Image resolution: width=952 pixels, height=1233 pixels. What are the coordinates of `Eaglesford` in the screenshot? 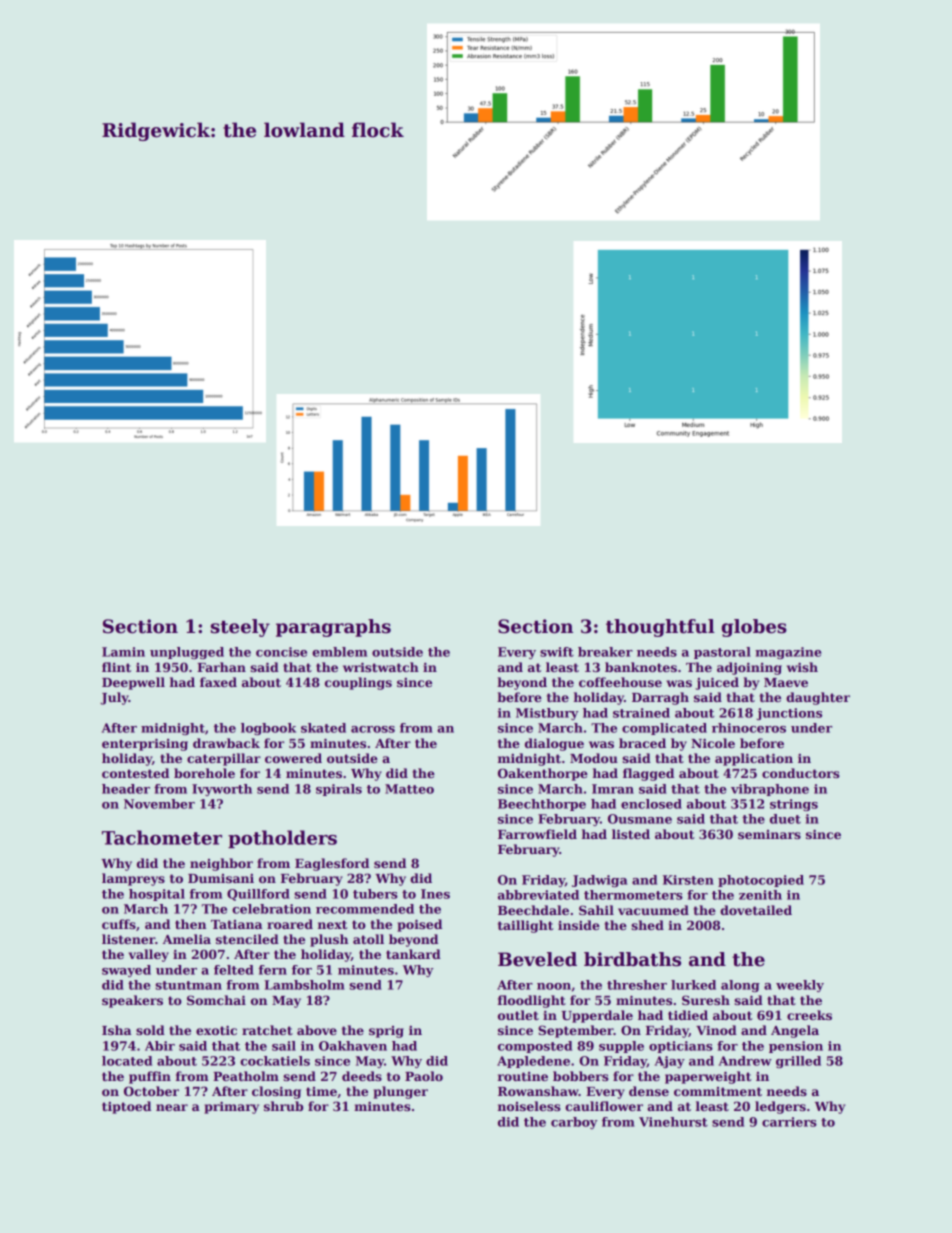 It's located at (332, 864).
